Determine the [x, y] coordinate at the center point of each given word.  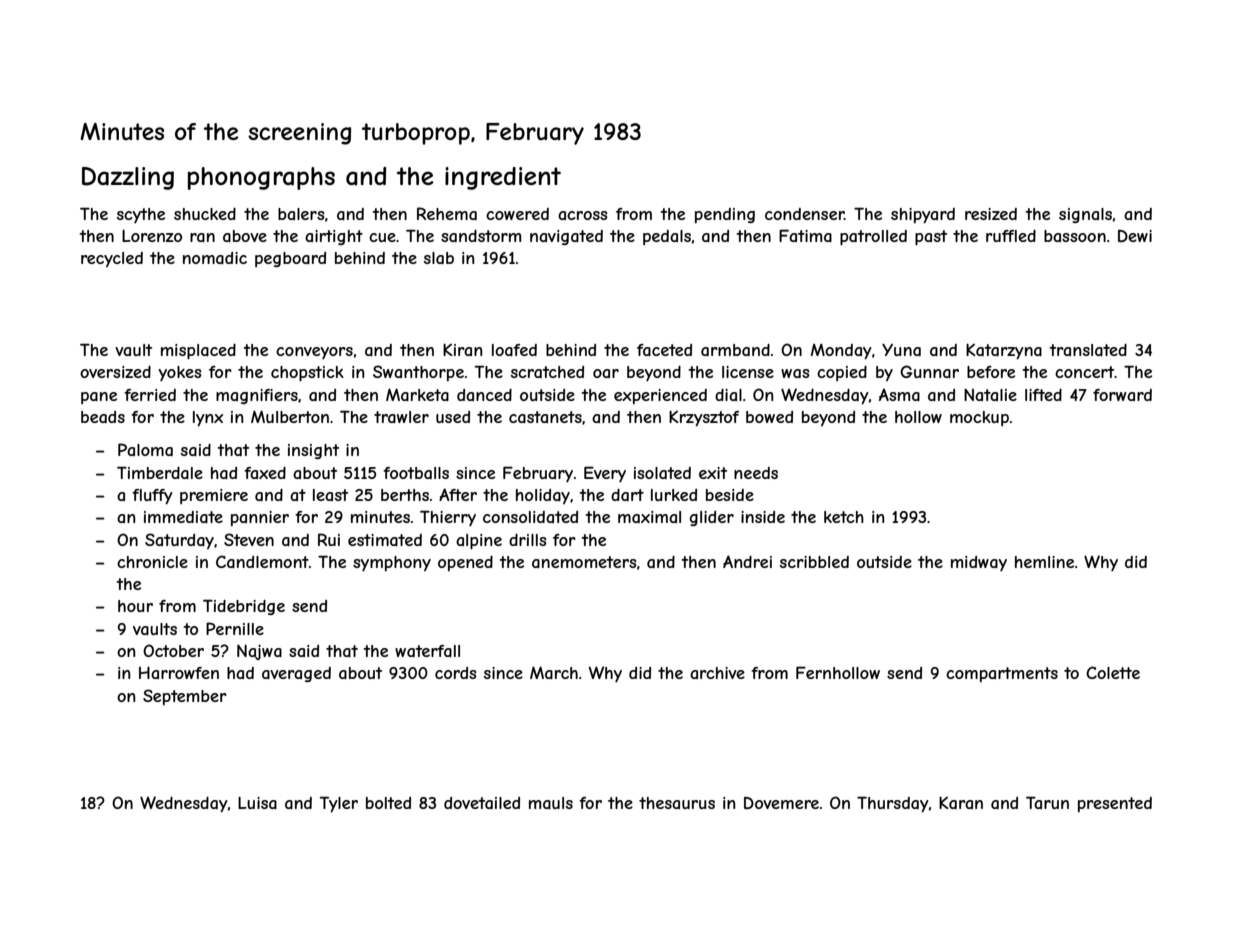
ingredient [503, 178]
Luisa [257, 802]
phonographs [261, 178]
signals [1085, 215]
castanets [545, 417]
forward [1122, 395]
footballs [416, 473]
